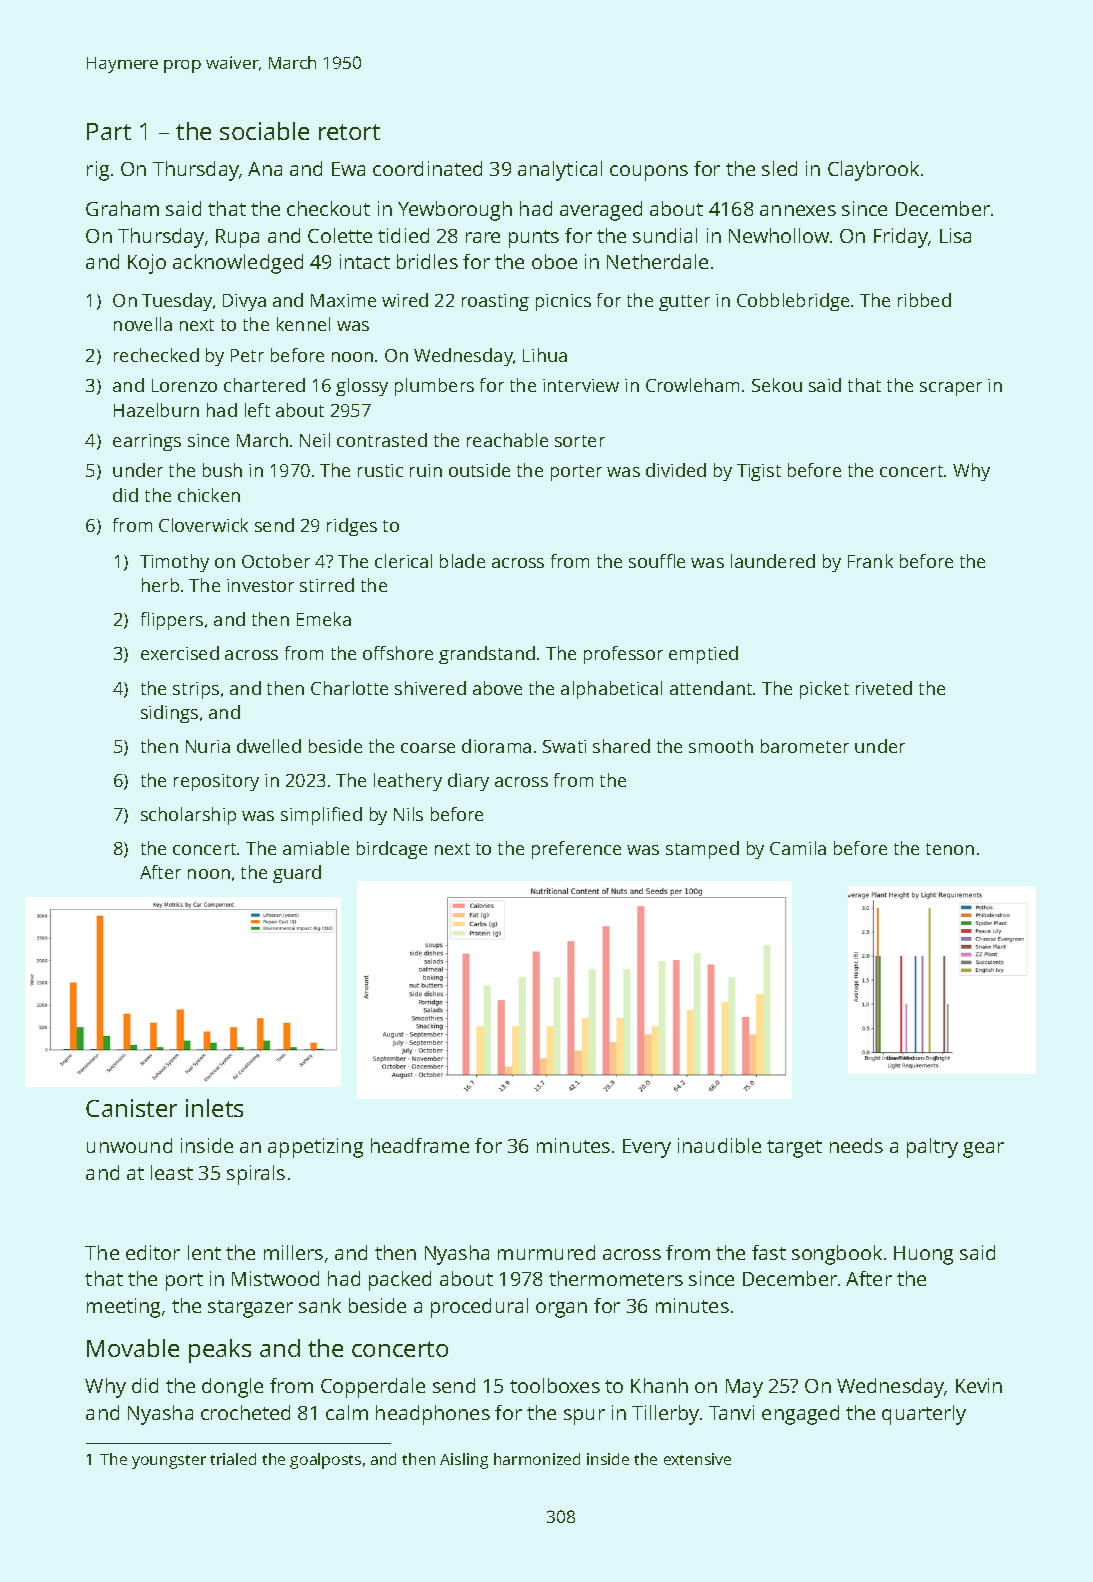 The height and width of the screenshot is (1582, 1093). I want to click on inaudible, so click(719, 1145).
